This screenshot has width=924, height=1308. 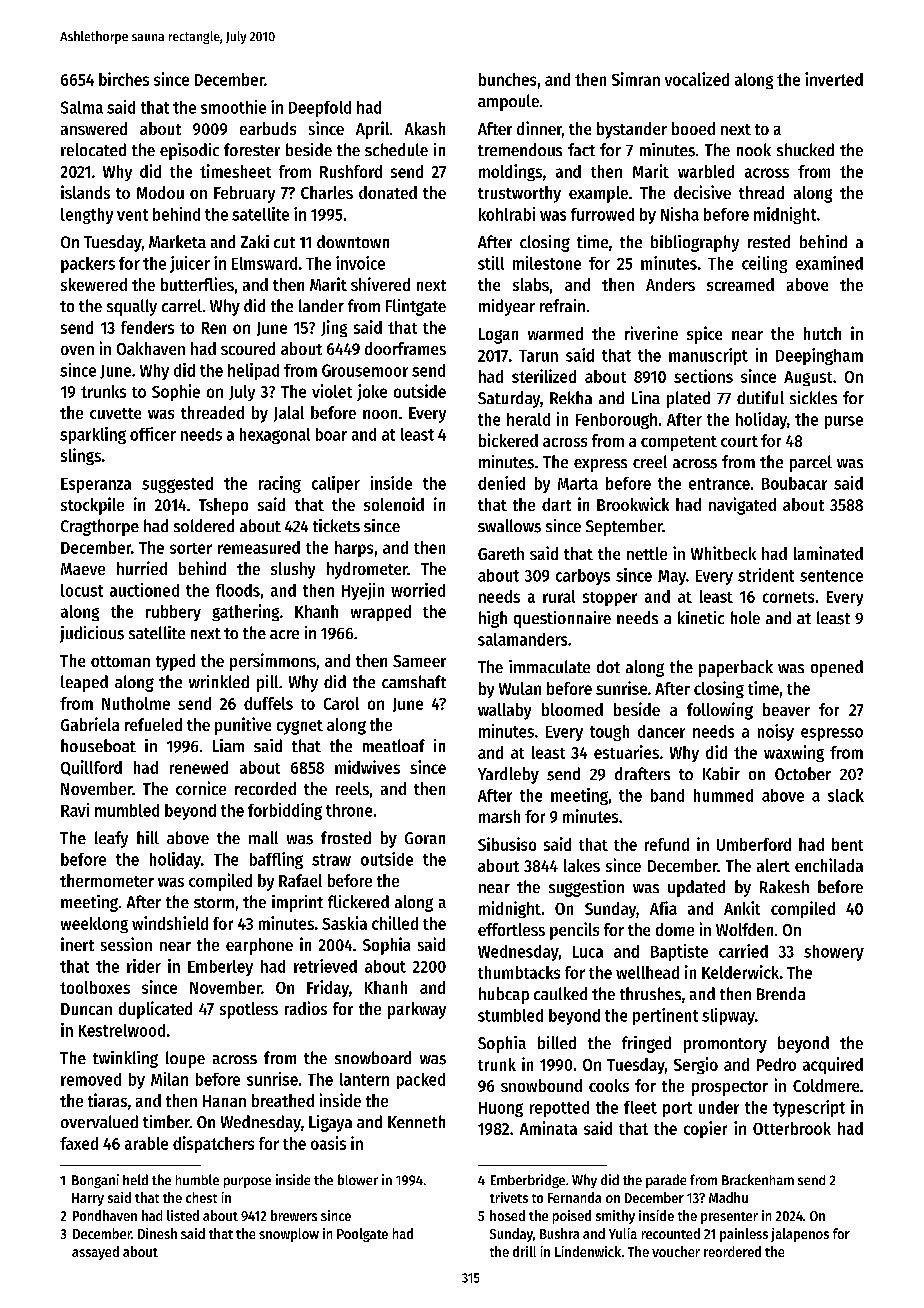 I want to click on paperback, so click(x=736, y=668).
